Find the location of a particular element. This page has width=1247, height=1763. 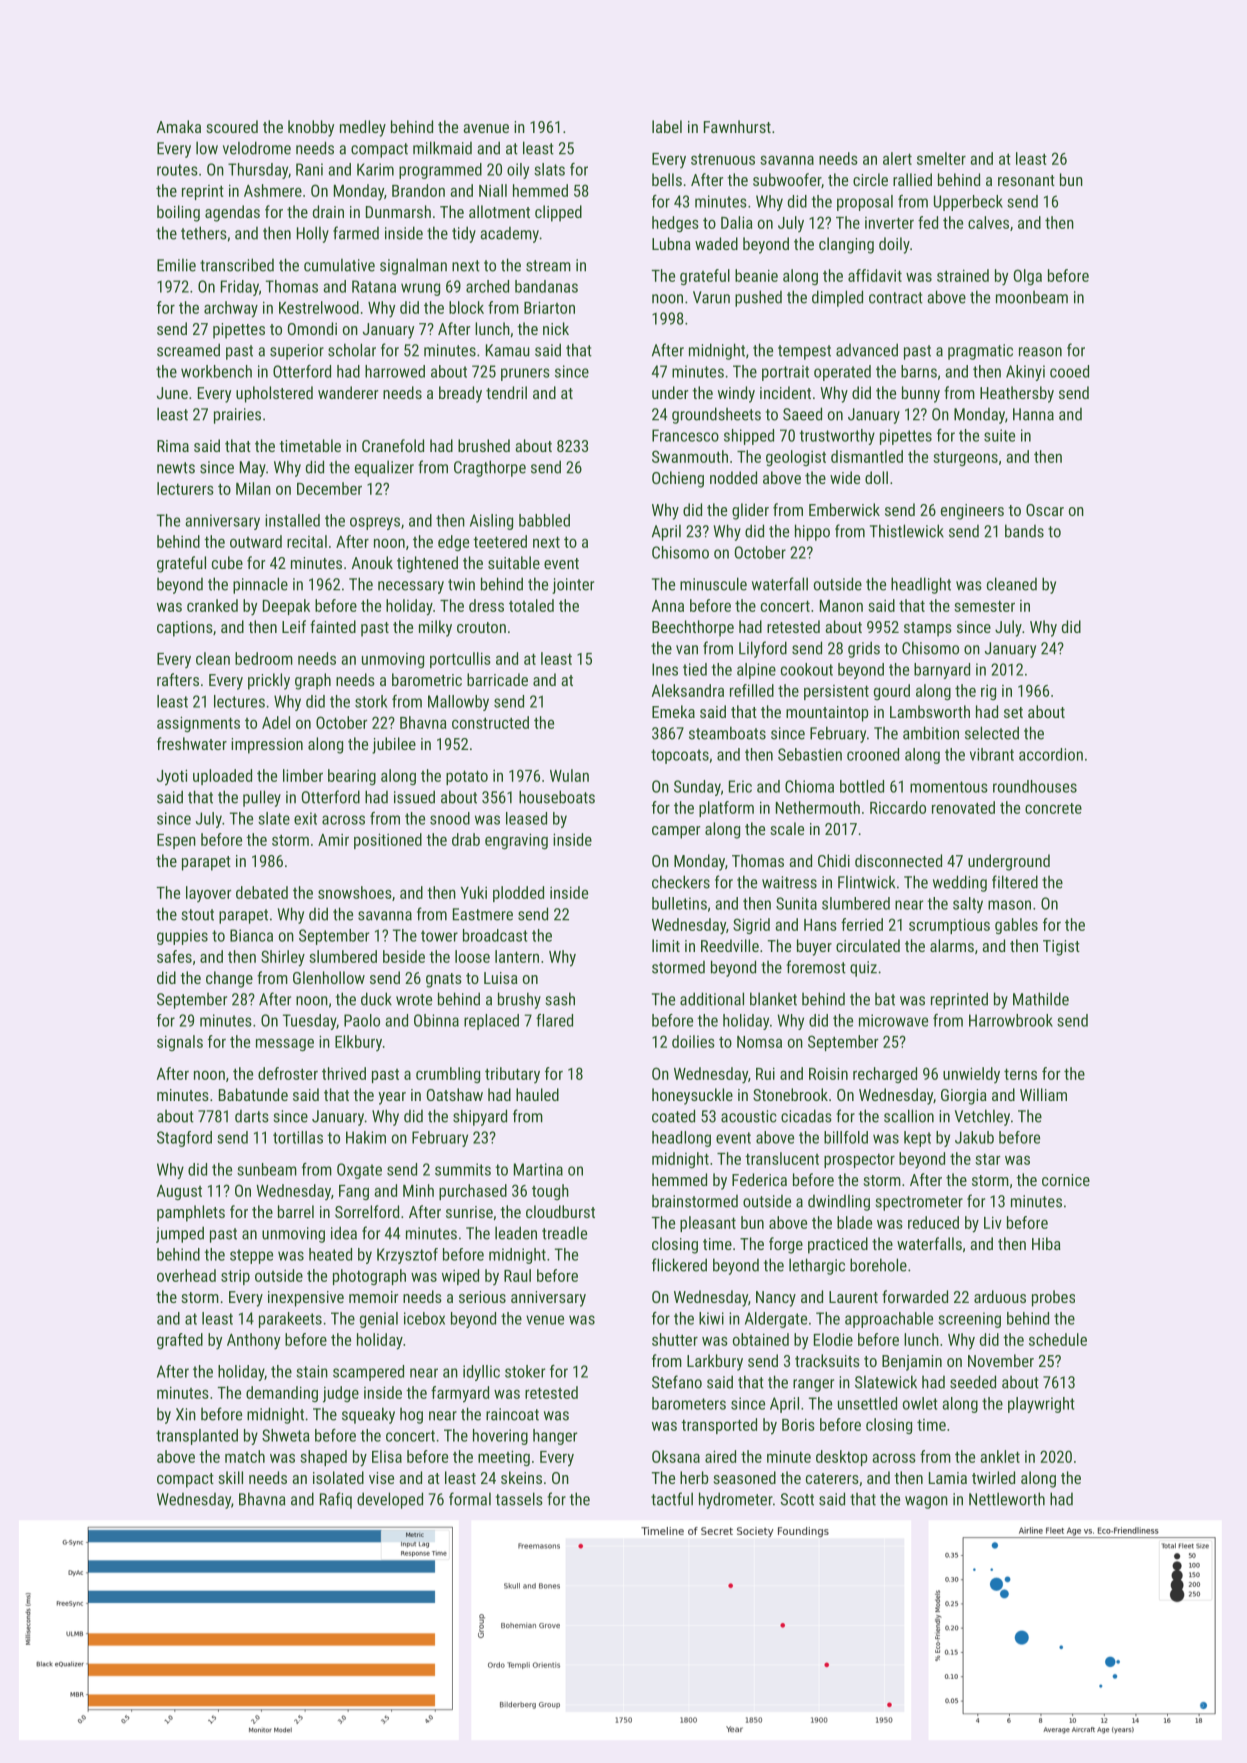

Adel is located at coordinates (276, 722).
